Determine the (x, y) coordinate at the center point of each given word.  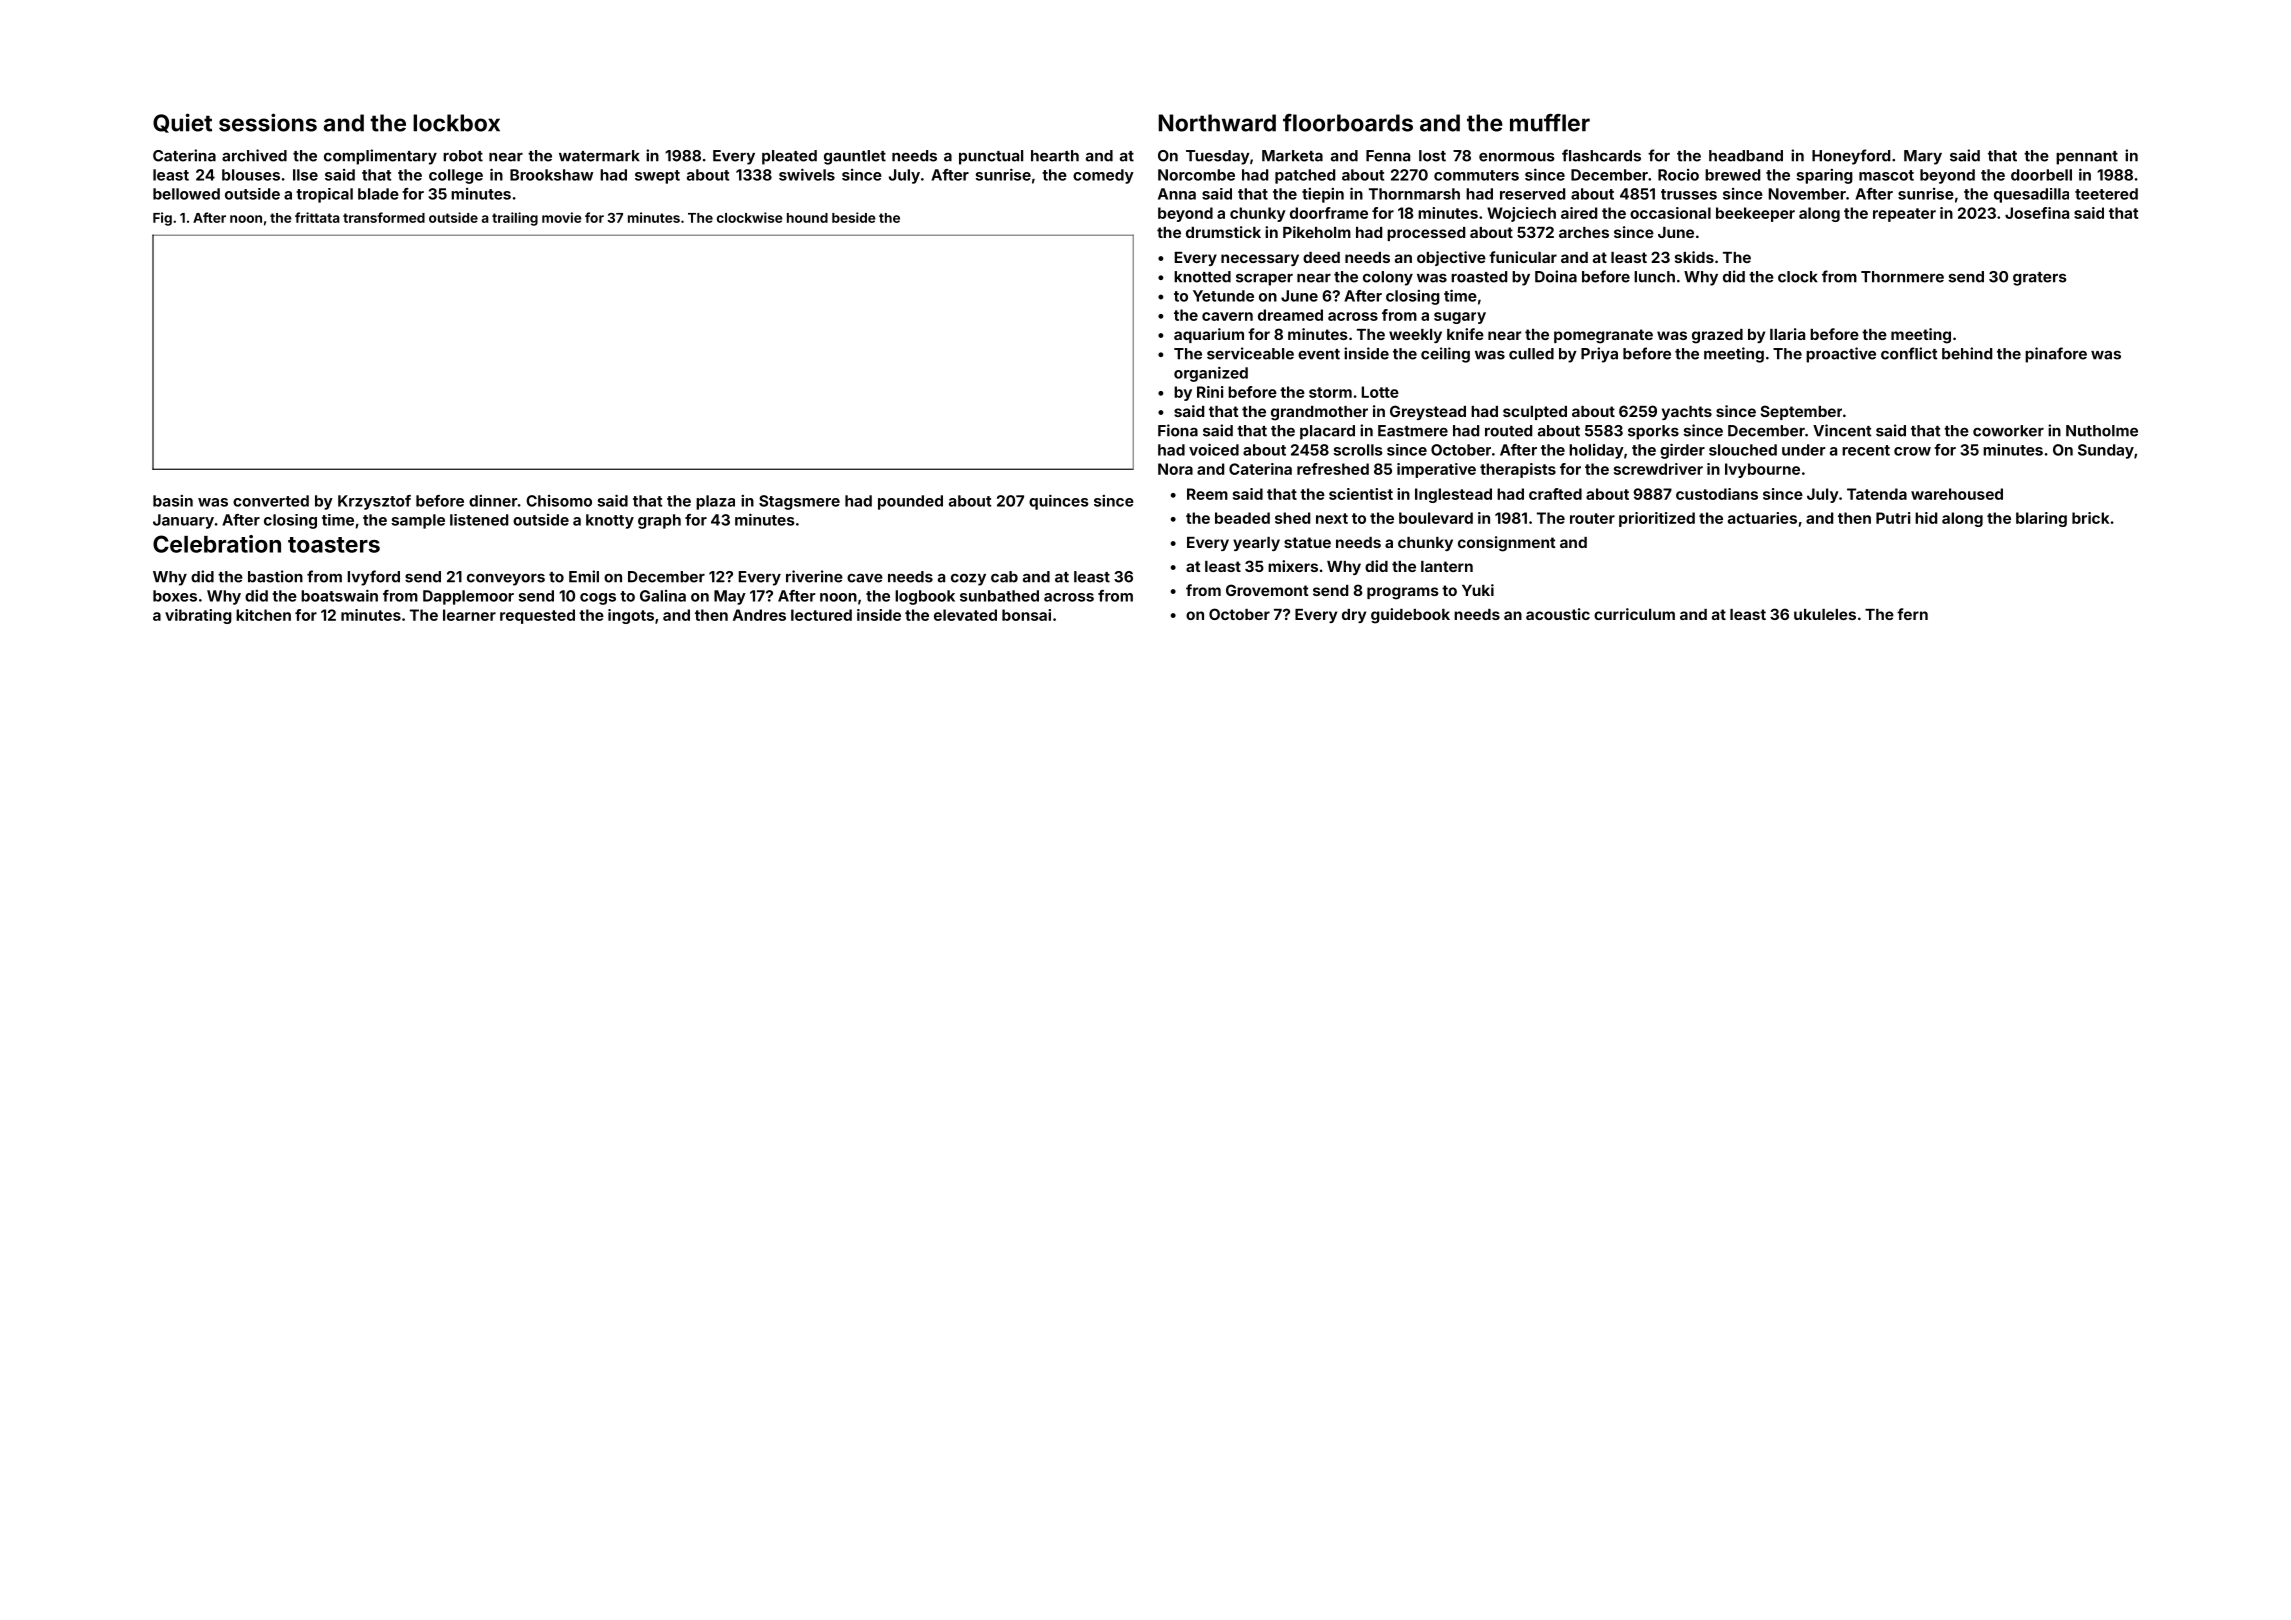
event (1319, 354)
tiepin (1323, 195)
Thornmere (1902, 277)
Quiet (182, 123)
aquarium (1209, 335)
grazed (1717, 336)
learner (469, 615)
